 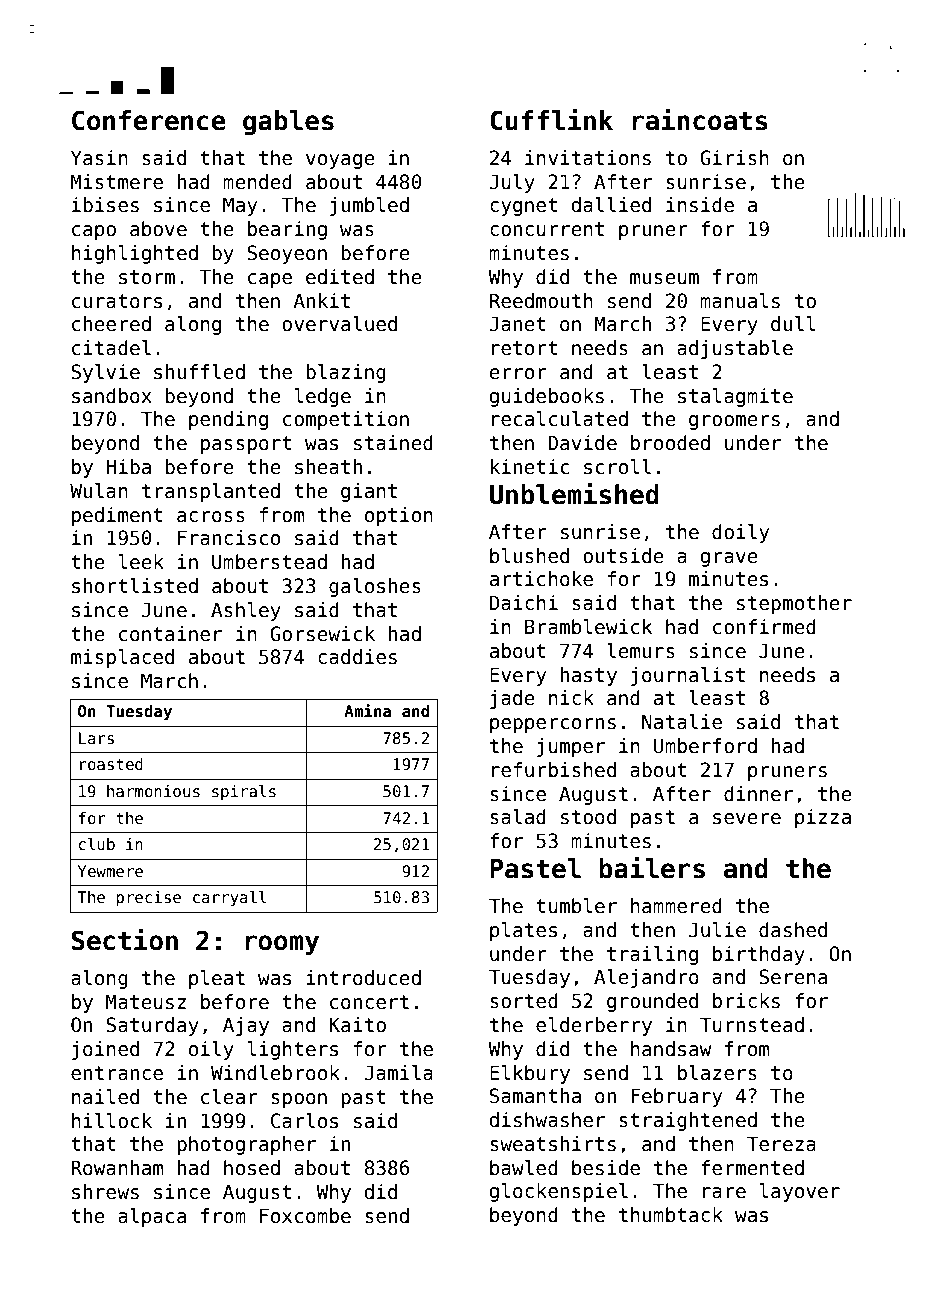 What do you see at coordinates (800, 1192) in the screenshot?
I see `layover` at bounding box center [800, 1192].
